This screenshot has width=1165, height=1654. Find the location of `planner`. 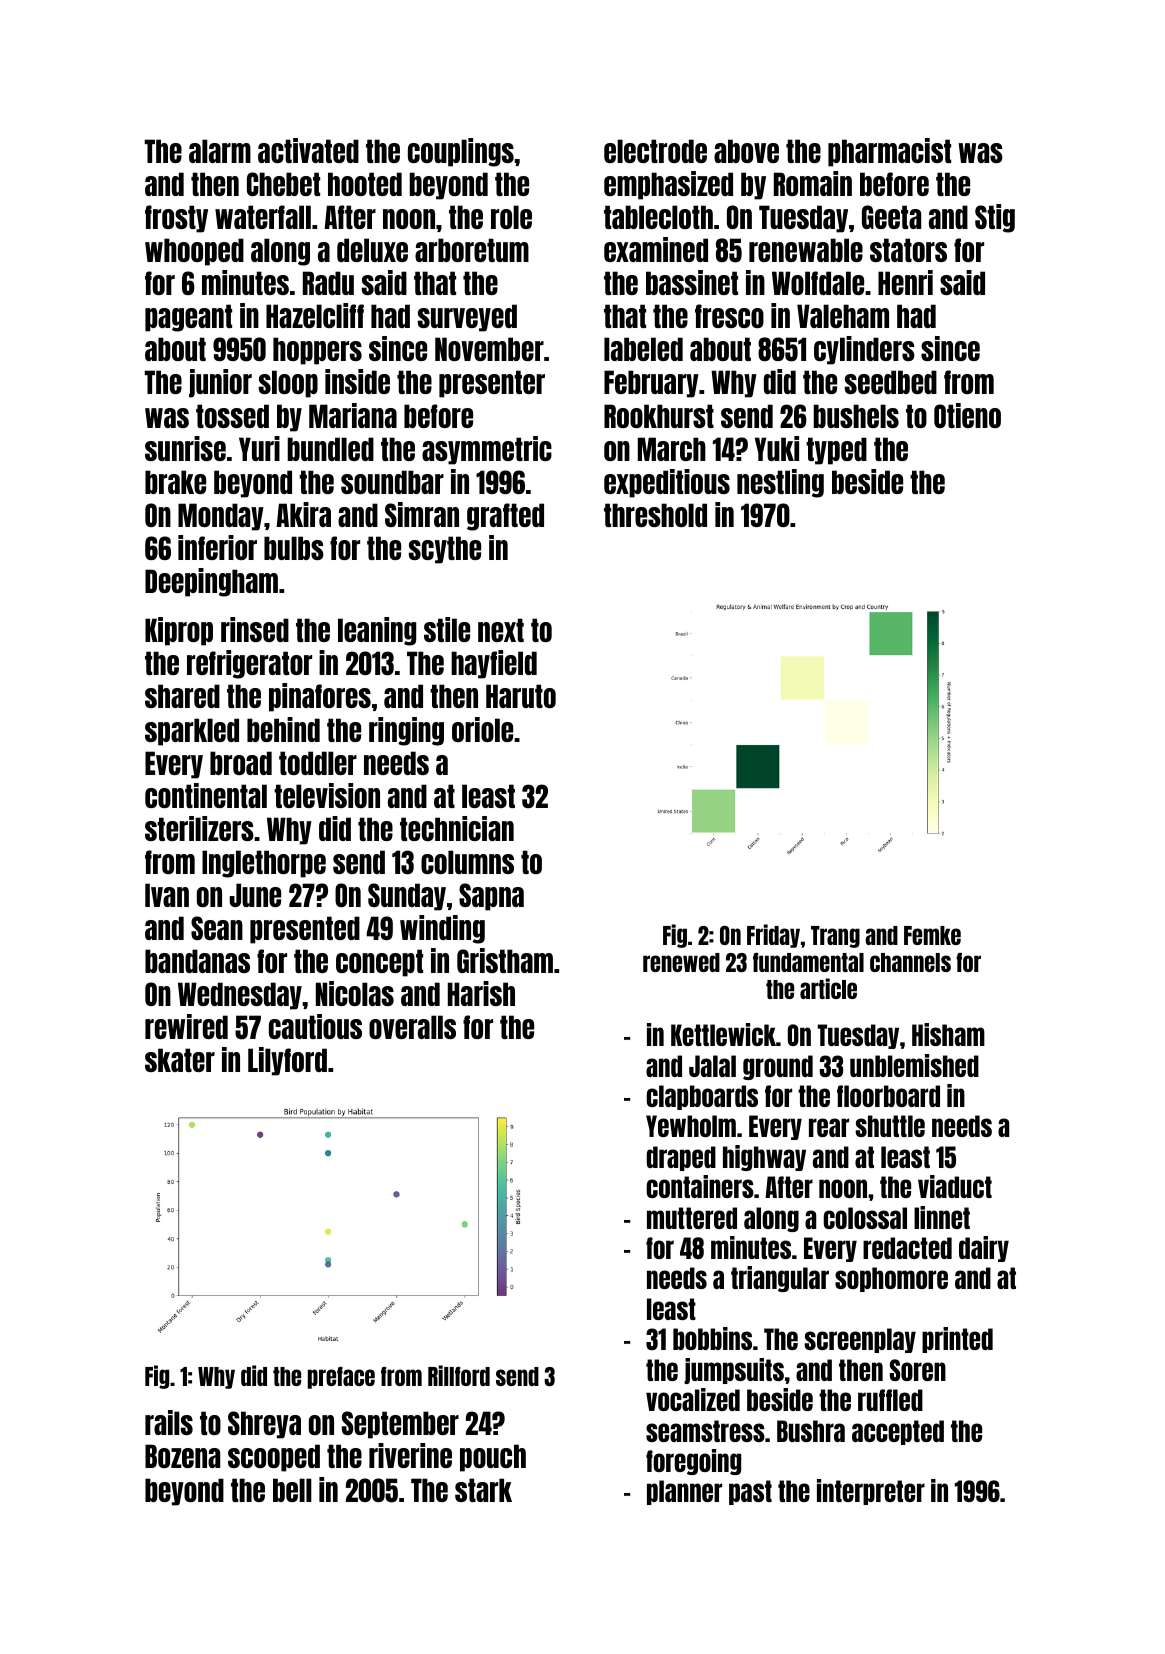

planner is located at coordinates (684, 1492).
